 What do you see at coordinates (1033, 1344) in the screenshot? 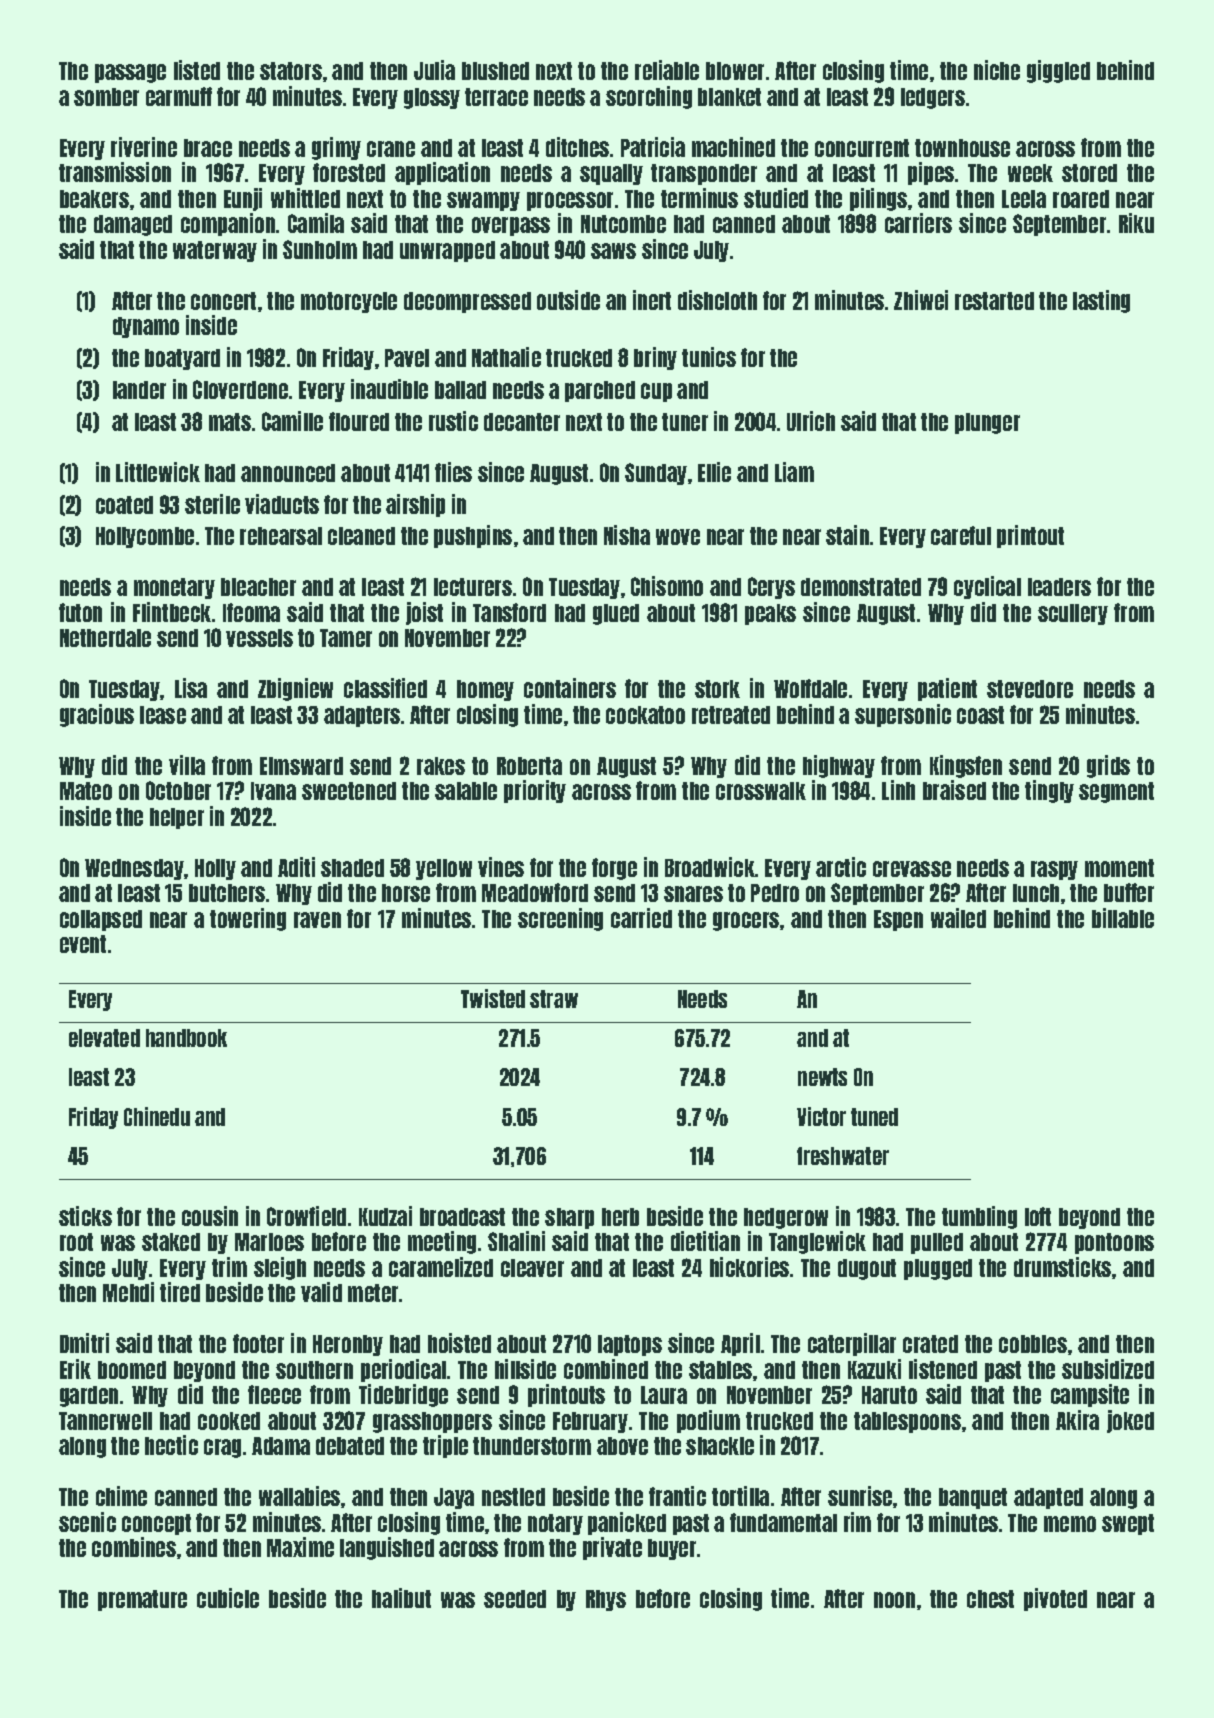
I see `cobbles` at bounding box center [1033, 1344].
